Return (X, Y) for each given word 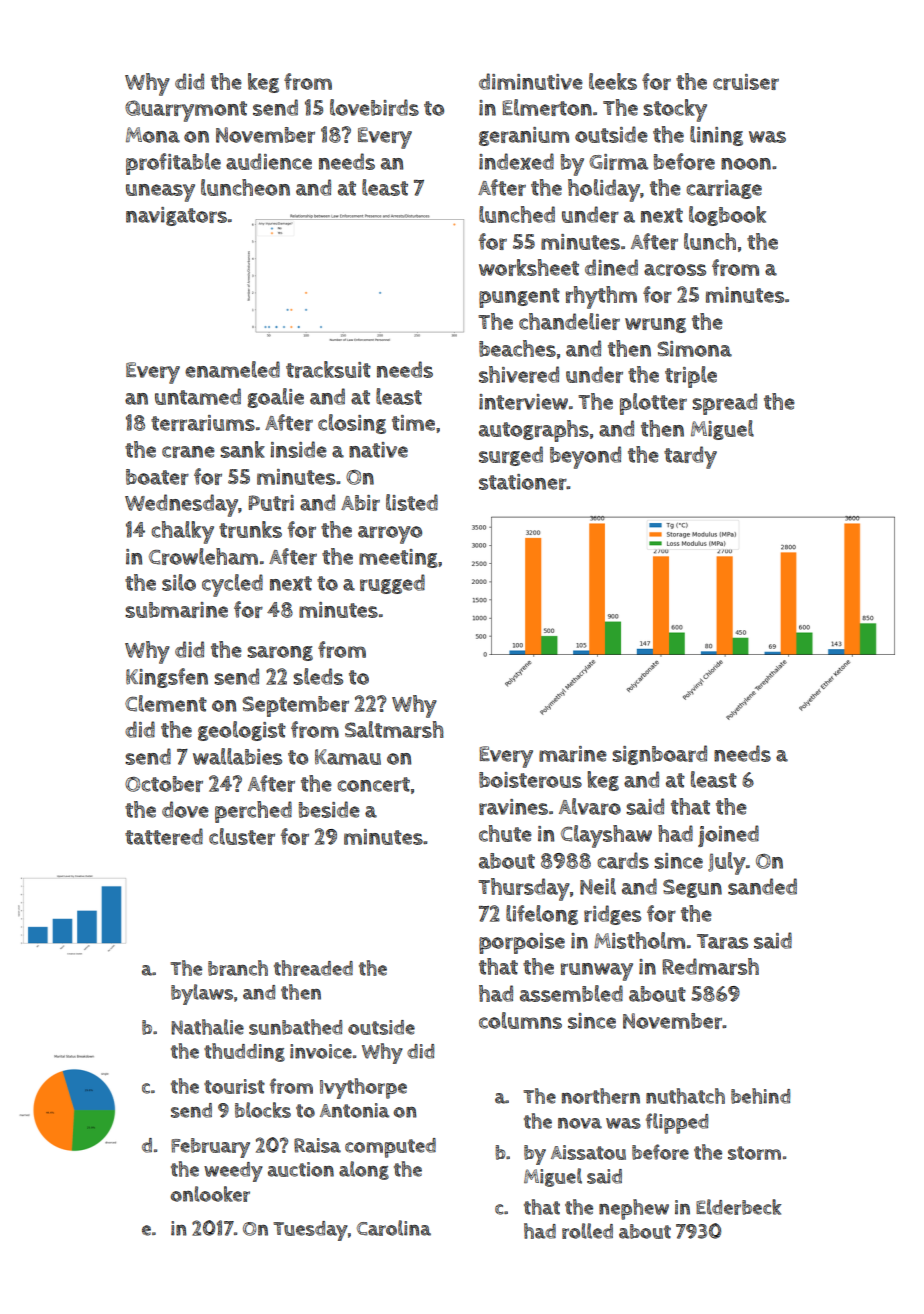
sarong (280, 653)
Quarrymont (186, 111)
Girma (618, 162)
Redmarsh (710, 966)
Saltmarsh (394, 729)
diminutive (531, 81)
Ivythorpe (363, 1088)
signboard (659, 755)
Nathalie (207, 1027)
